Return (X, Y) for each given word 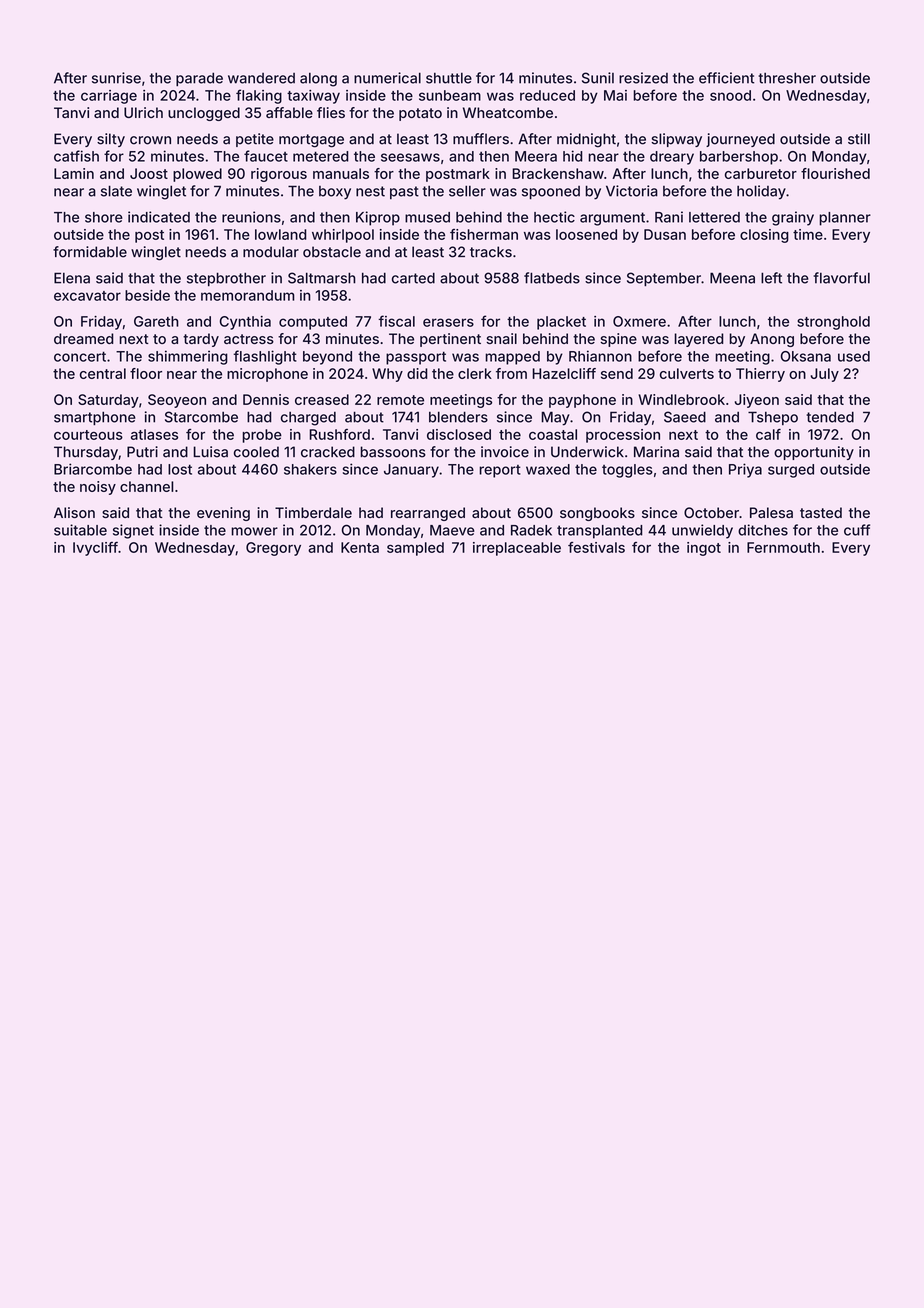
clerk (475, 373)
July (825, 375)
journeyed (740, 140)
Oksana (806, 356)
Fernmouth (783, 547)
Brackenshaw (558, 173)
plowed (197, 175)
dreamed (84, 338)
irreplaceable (517, 549)
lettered (714, 217)
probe (262, 436)
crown (150, 140)
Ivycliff (95, 549)
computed (313, 323)
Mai (615, 95)
